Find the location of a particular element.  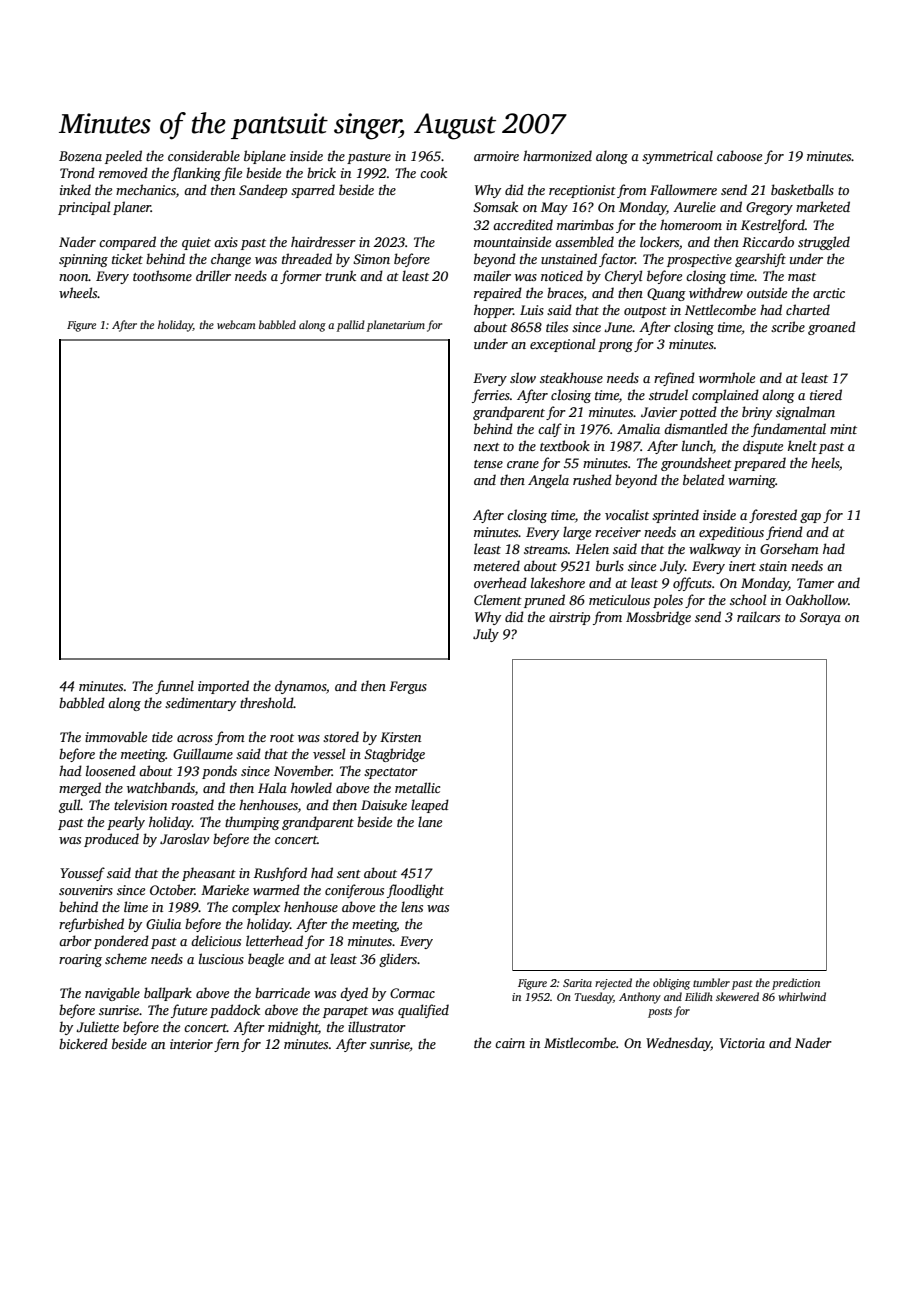

metered is located at coordinates (497, 565).
